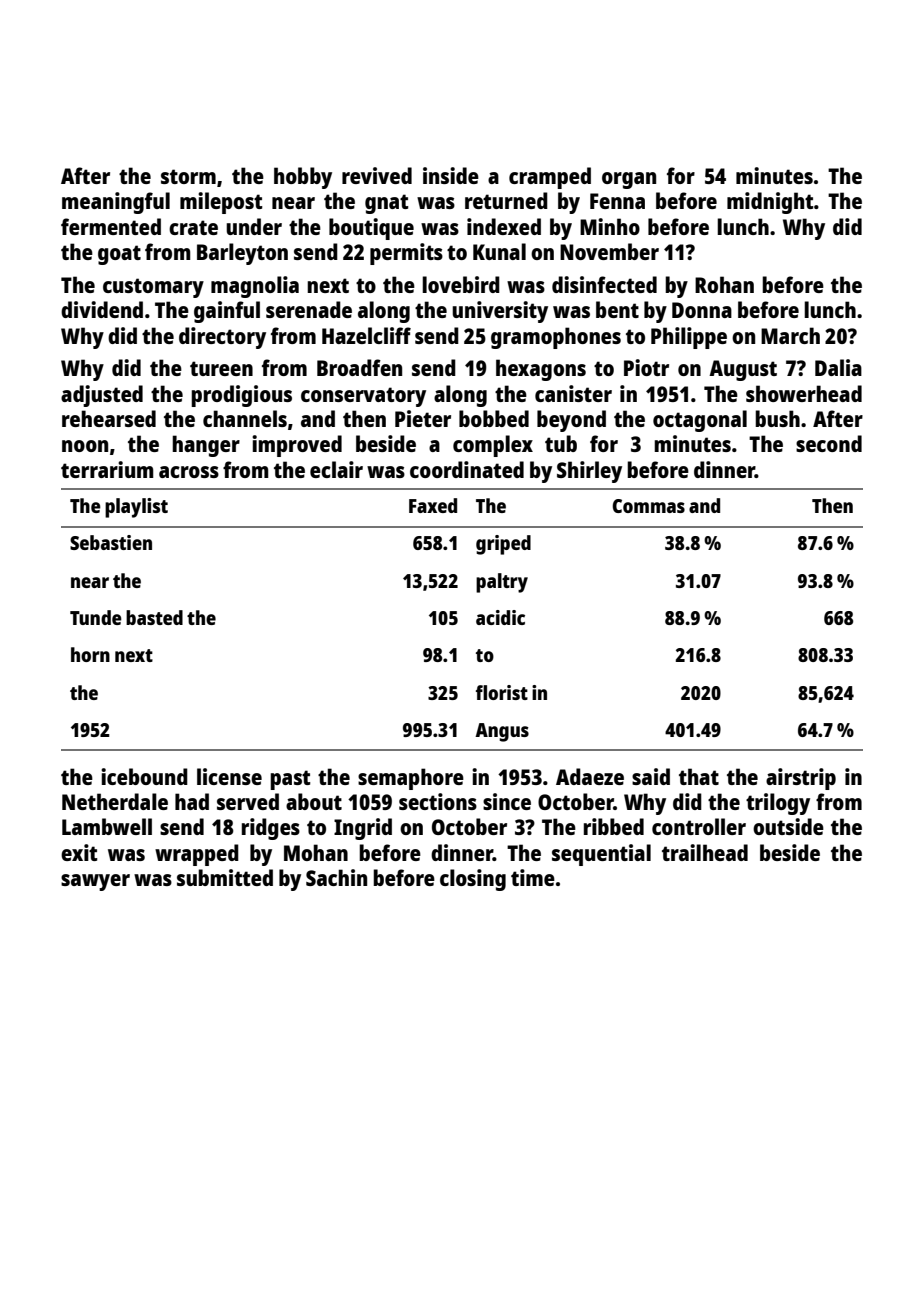  I want to click on hexagons, so click(541, 370).
